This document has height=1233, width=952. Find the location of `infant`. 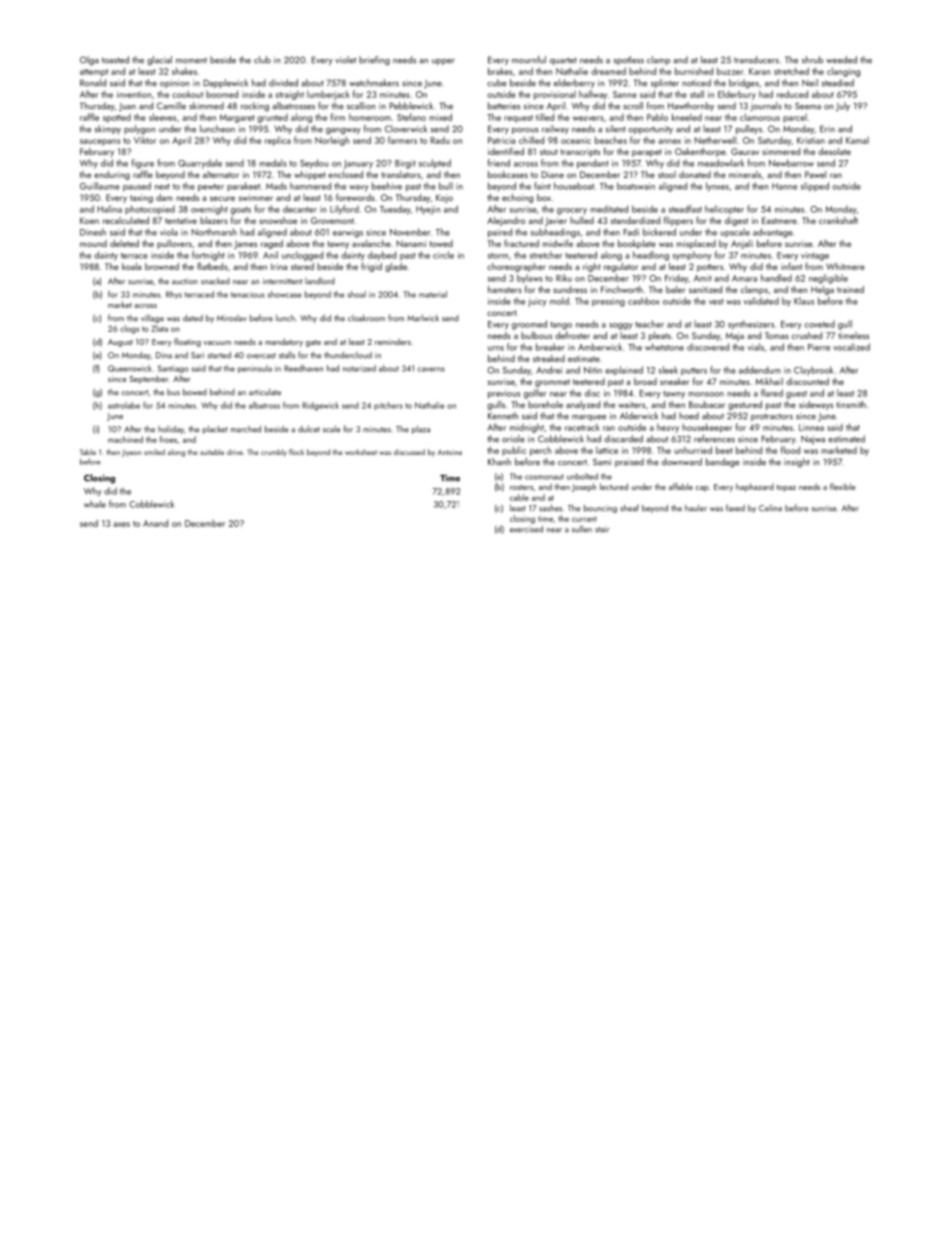

infant is located at coordinates (791, 266).
